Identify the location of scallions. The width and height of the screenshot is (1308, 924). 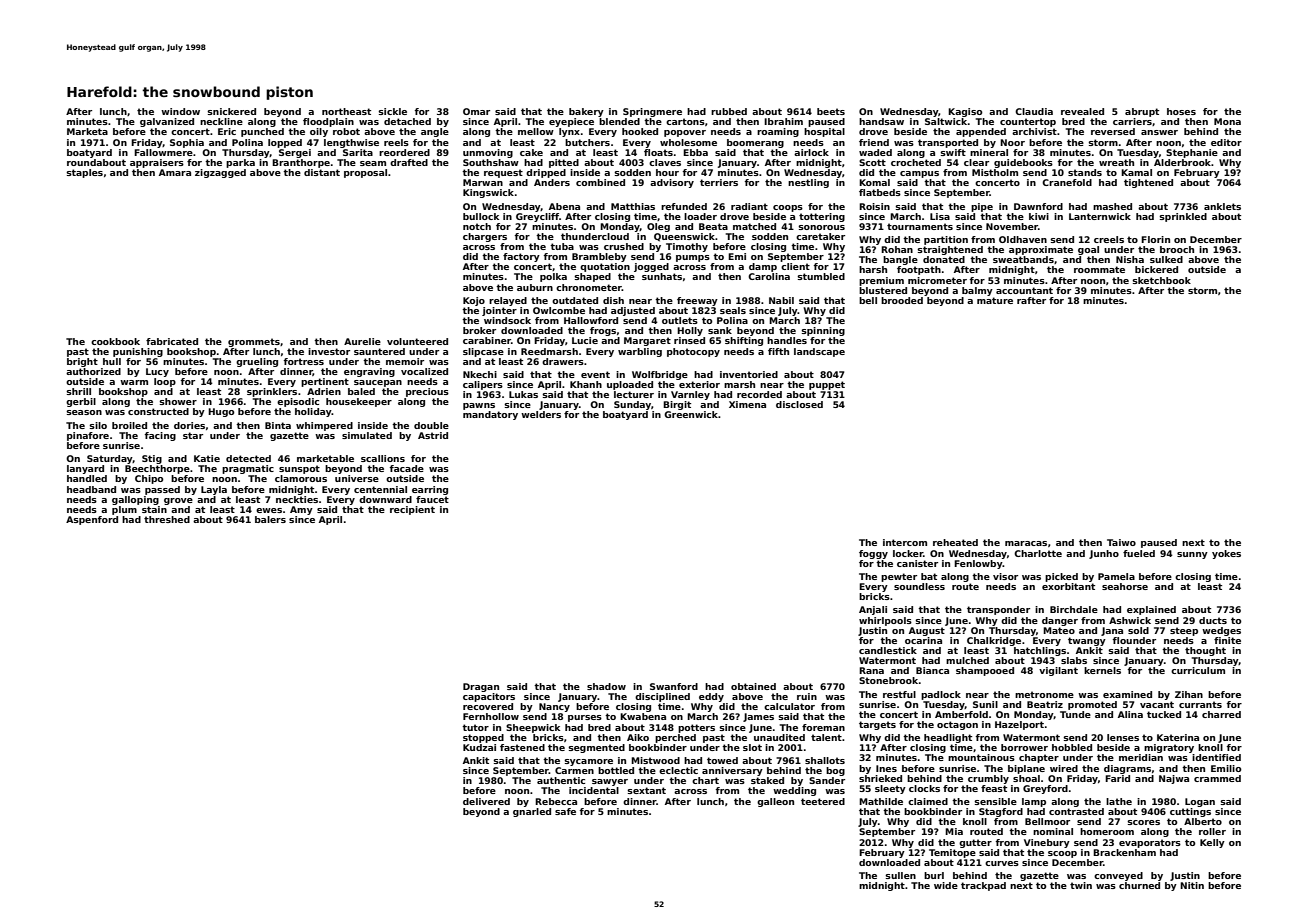
(383, 458).
